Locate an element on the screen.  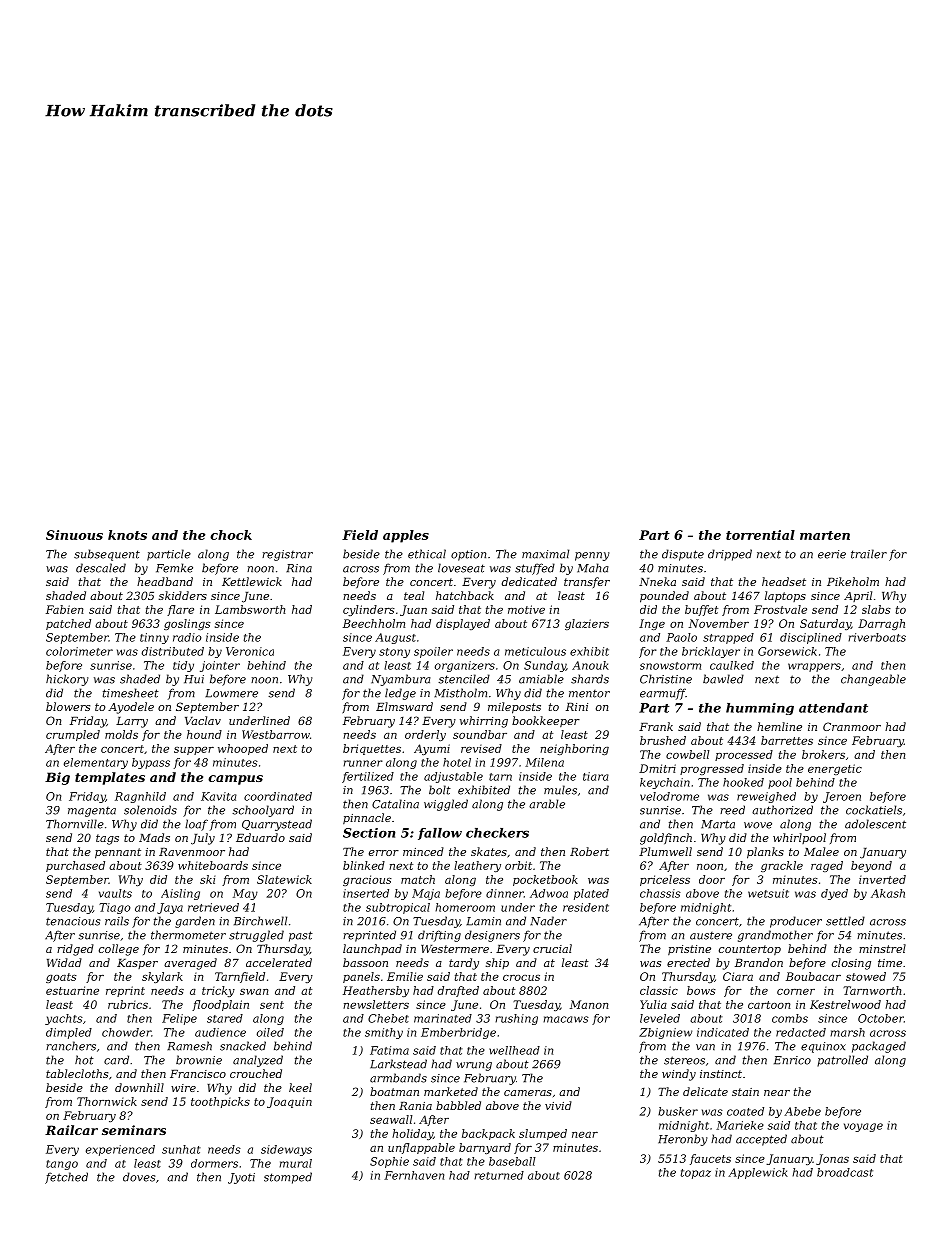
bassoon is located at coordinates (365, 962).
